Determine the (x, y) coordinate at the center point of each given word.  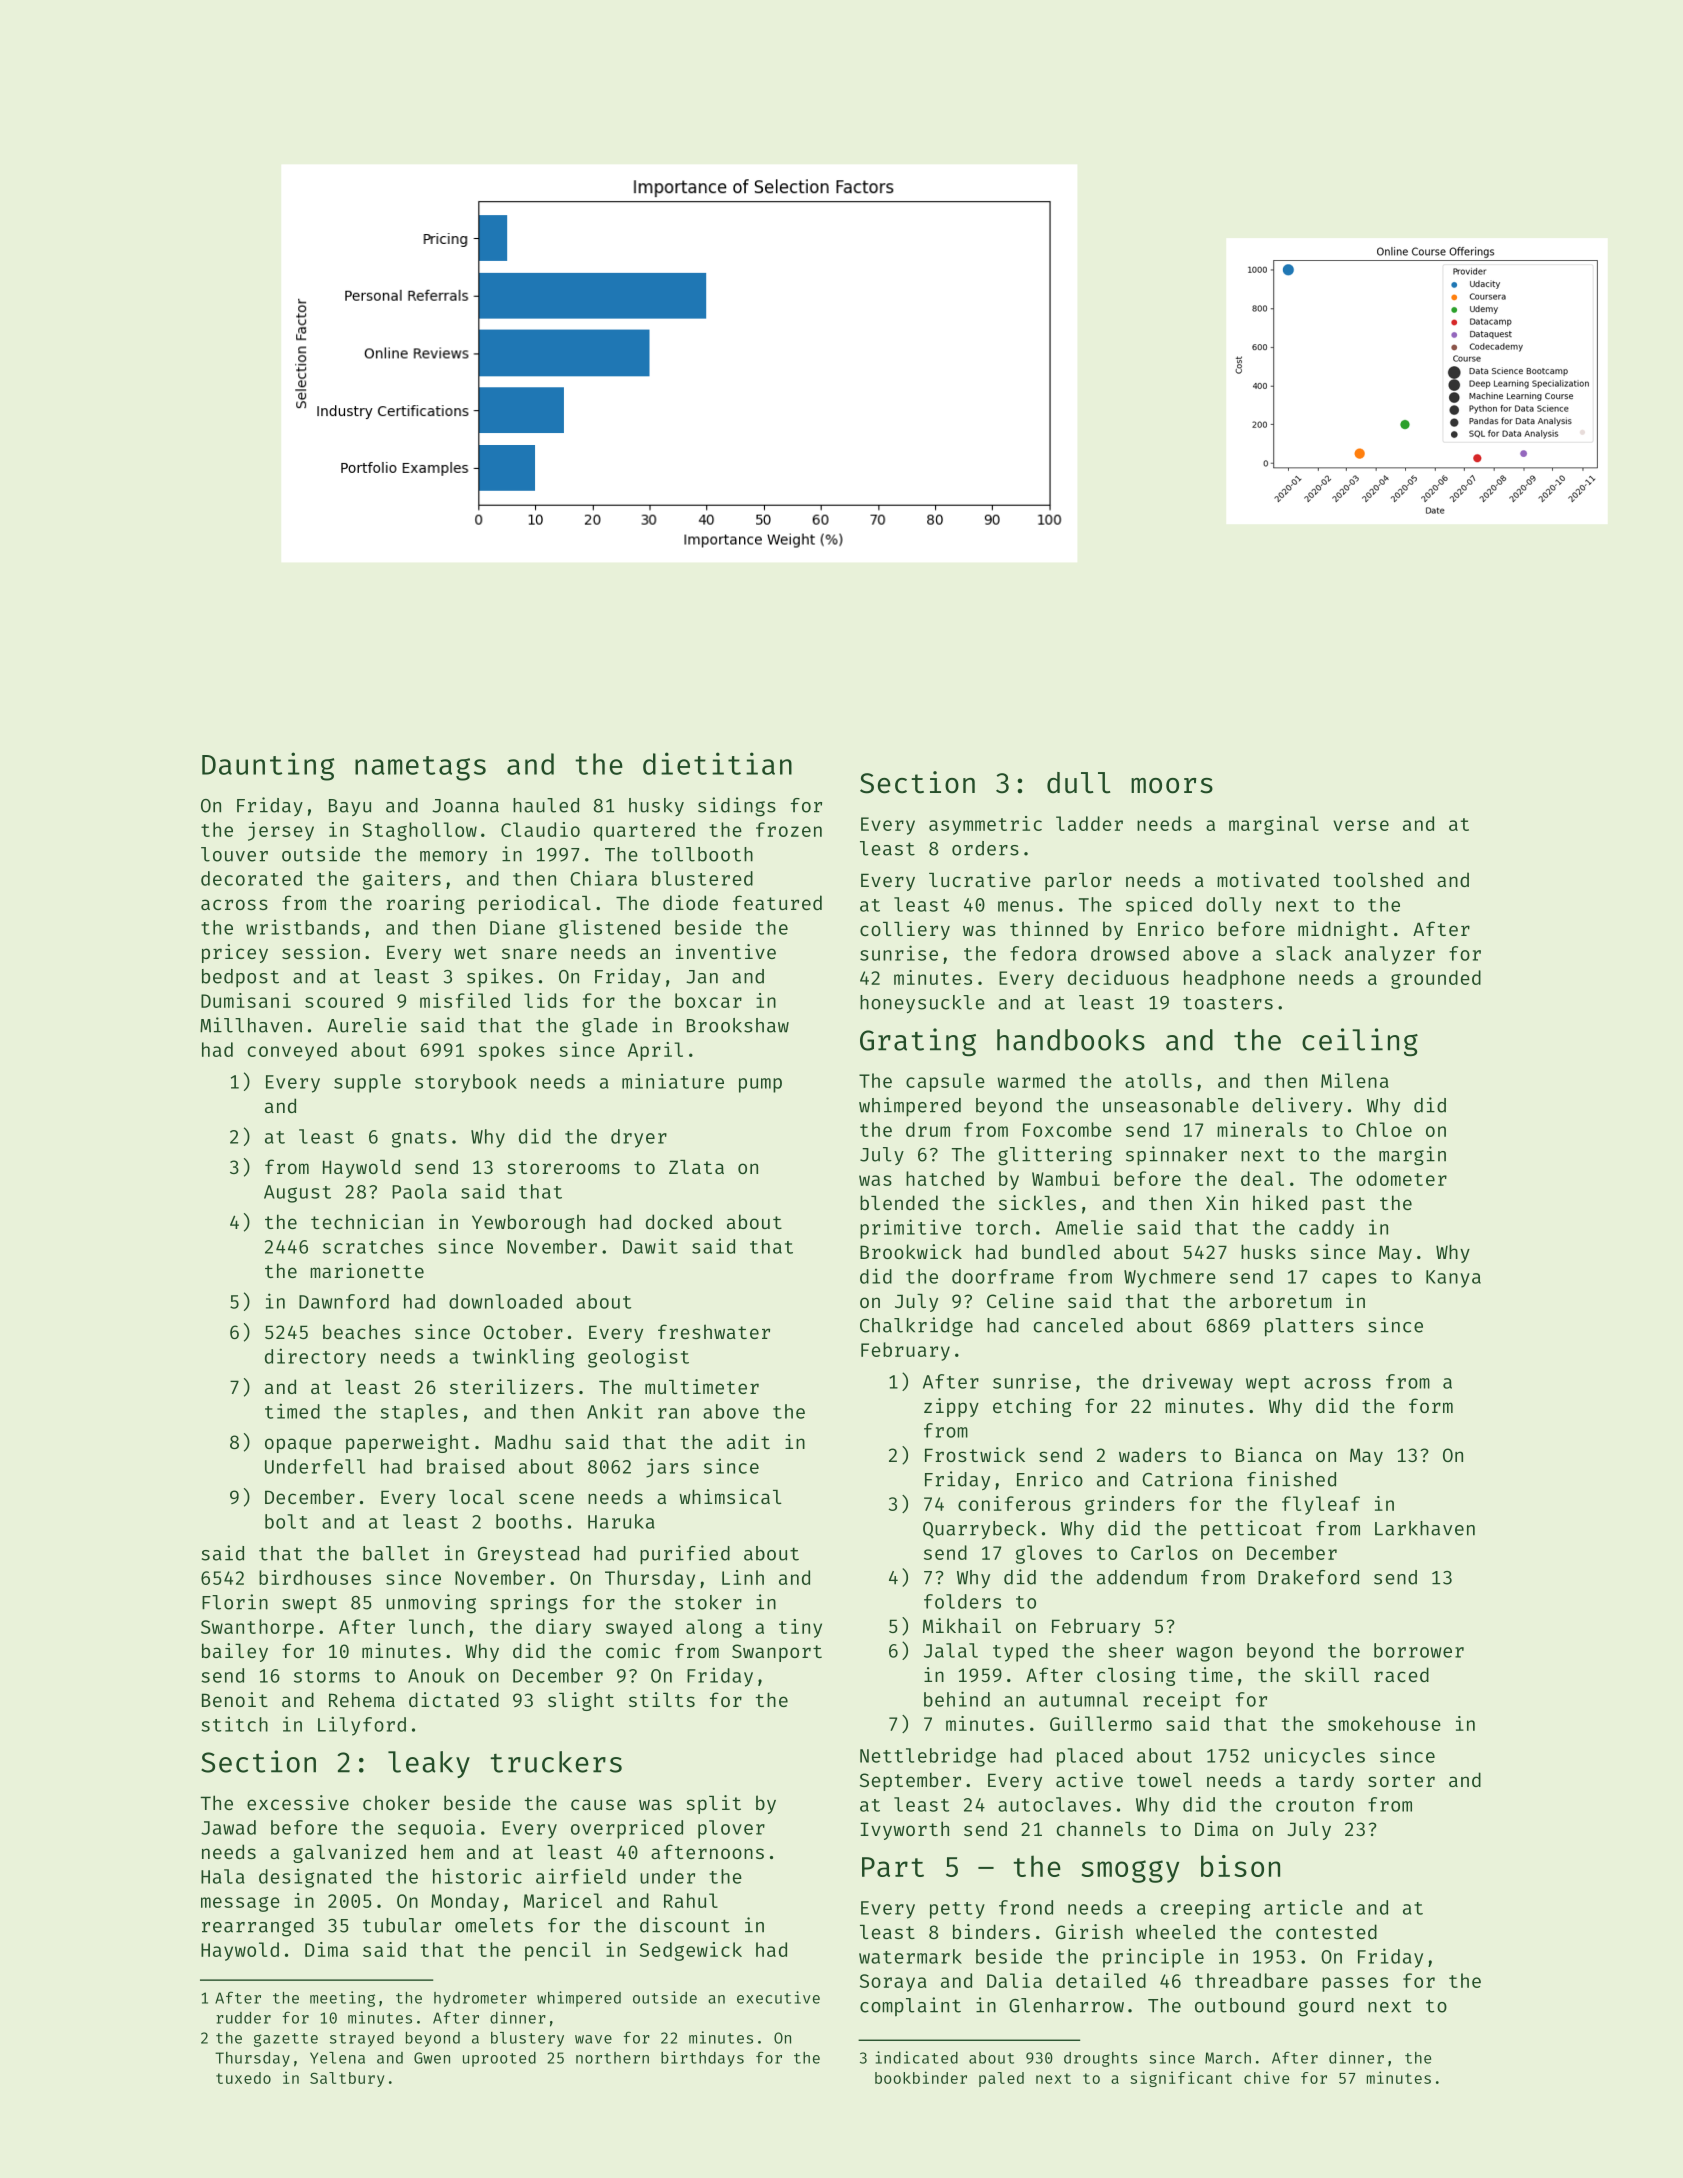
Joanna (466, 806)
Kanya (1453, 1279)
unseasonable (1171, 1105)
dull (1078, 783)
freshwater (714, 1331)
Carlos (1164, 1552)
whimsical (730, 1496)
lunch (436, 1626)
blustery (527, 2039)
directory (315, 1358)
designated (315, 1878)
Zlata (696, 1167)
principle (1153, 1958)
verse (1361, 825)
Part (893, 1867)
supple (367, 1083)
